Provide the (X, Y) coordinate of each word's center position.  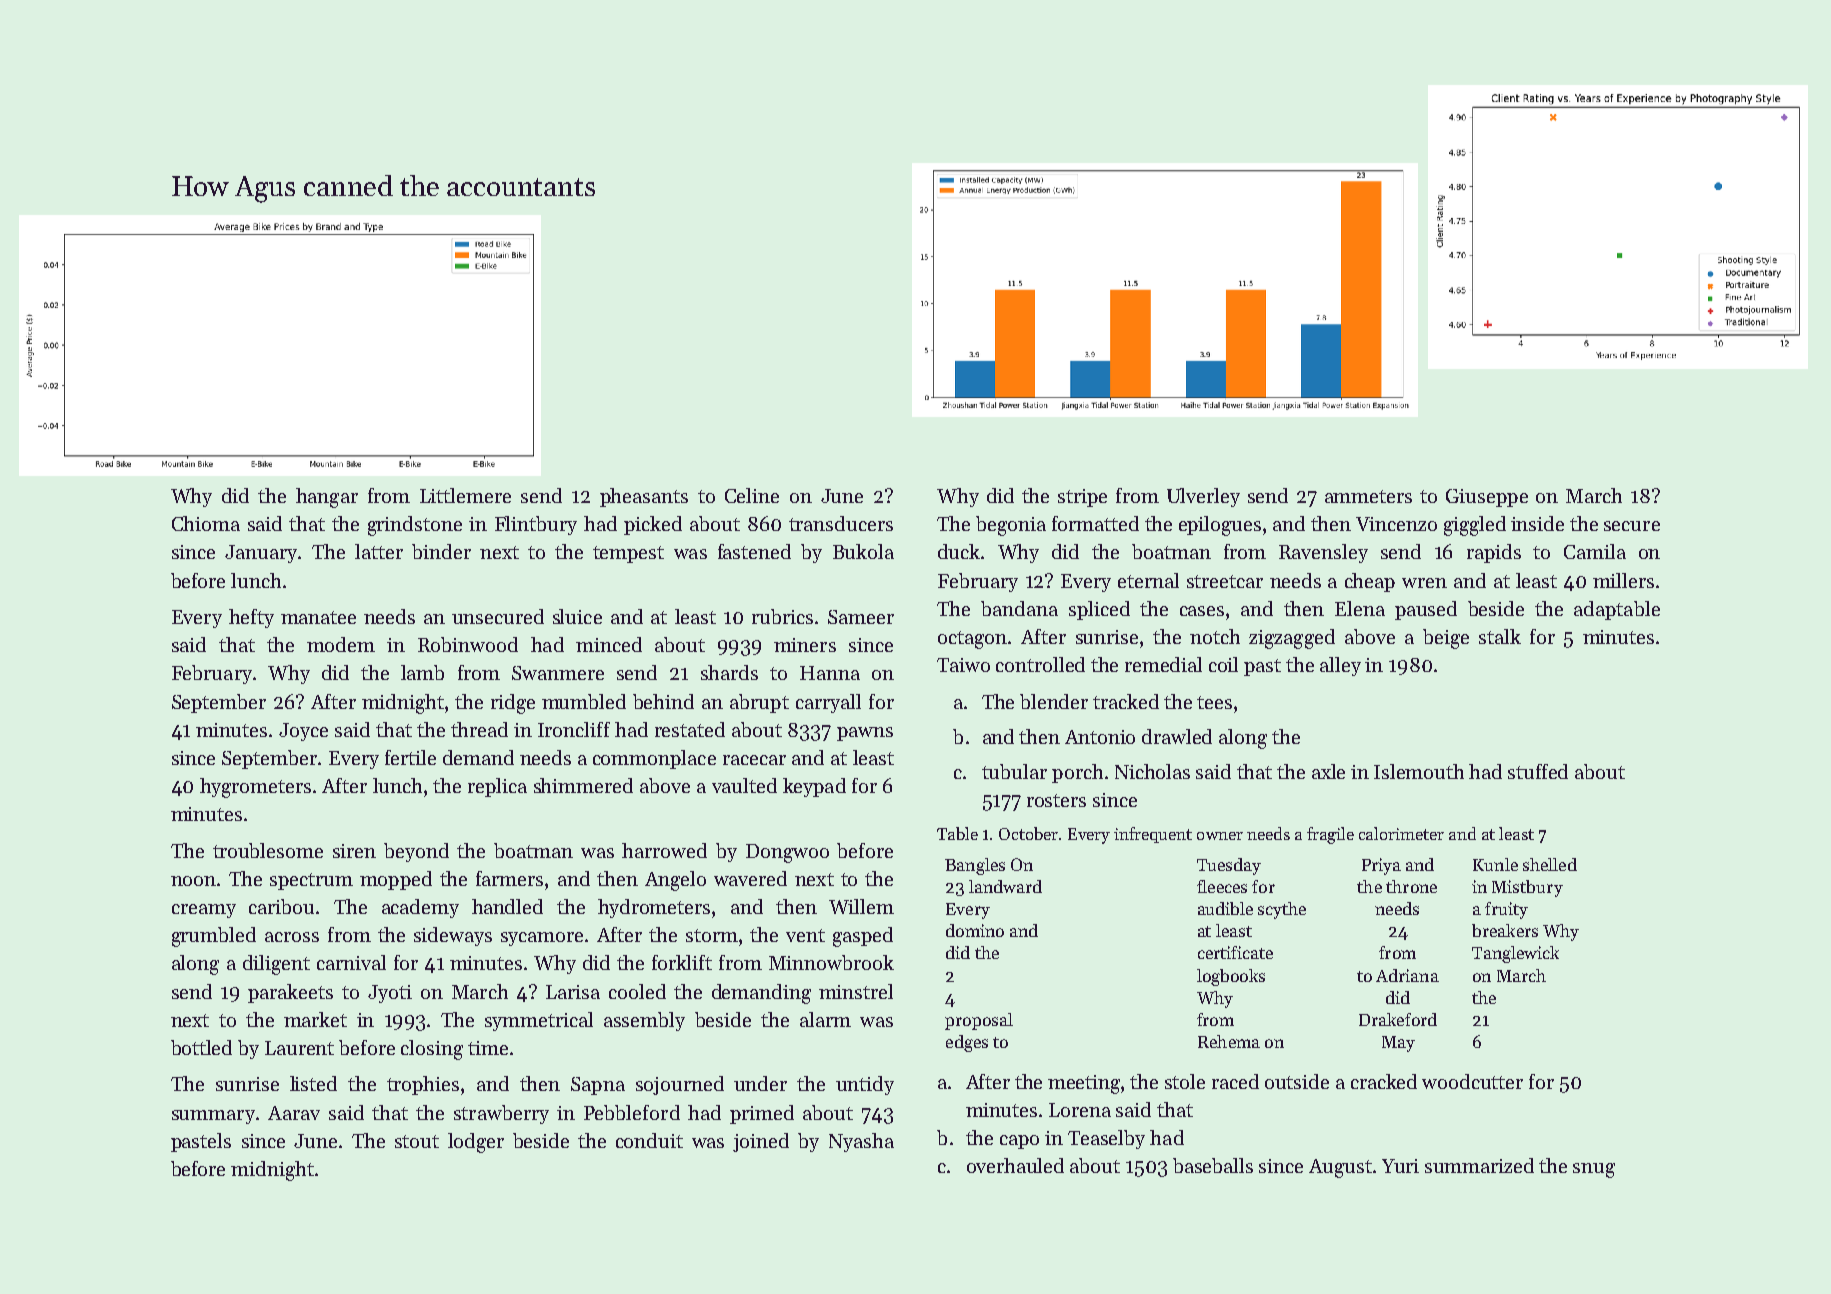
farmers (509, 878)
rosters (1056, 800)
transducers (841, 523)
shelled (1550, 864)
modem (341, 644)
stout (417, 1141)
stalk (1500, 636)
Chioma (206, 523)
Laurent (299, 1048)
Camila (1595, 551)
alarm (825, 1019)
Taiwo (963, 665)
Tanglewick (1515, 954)
